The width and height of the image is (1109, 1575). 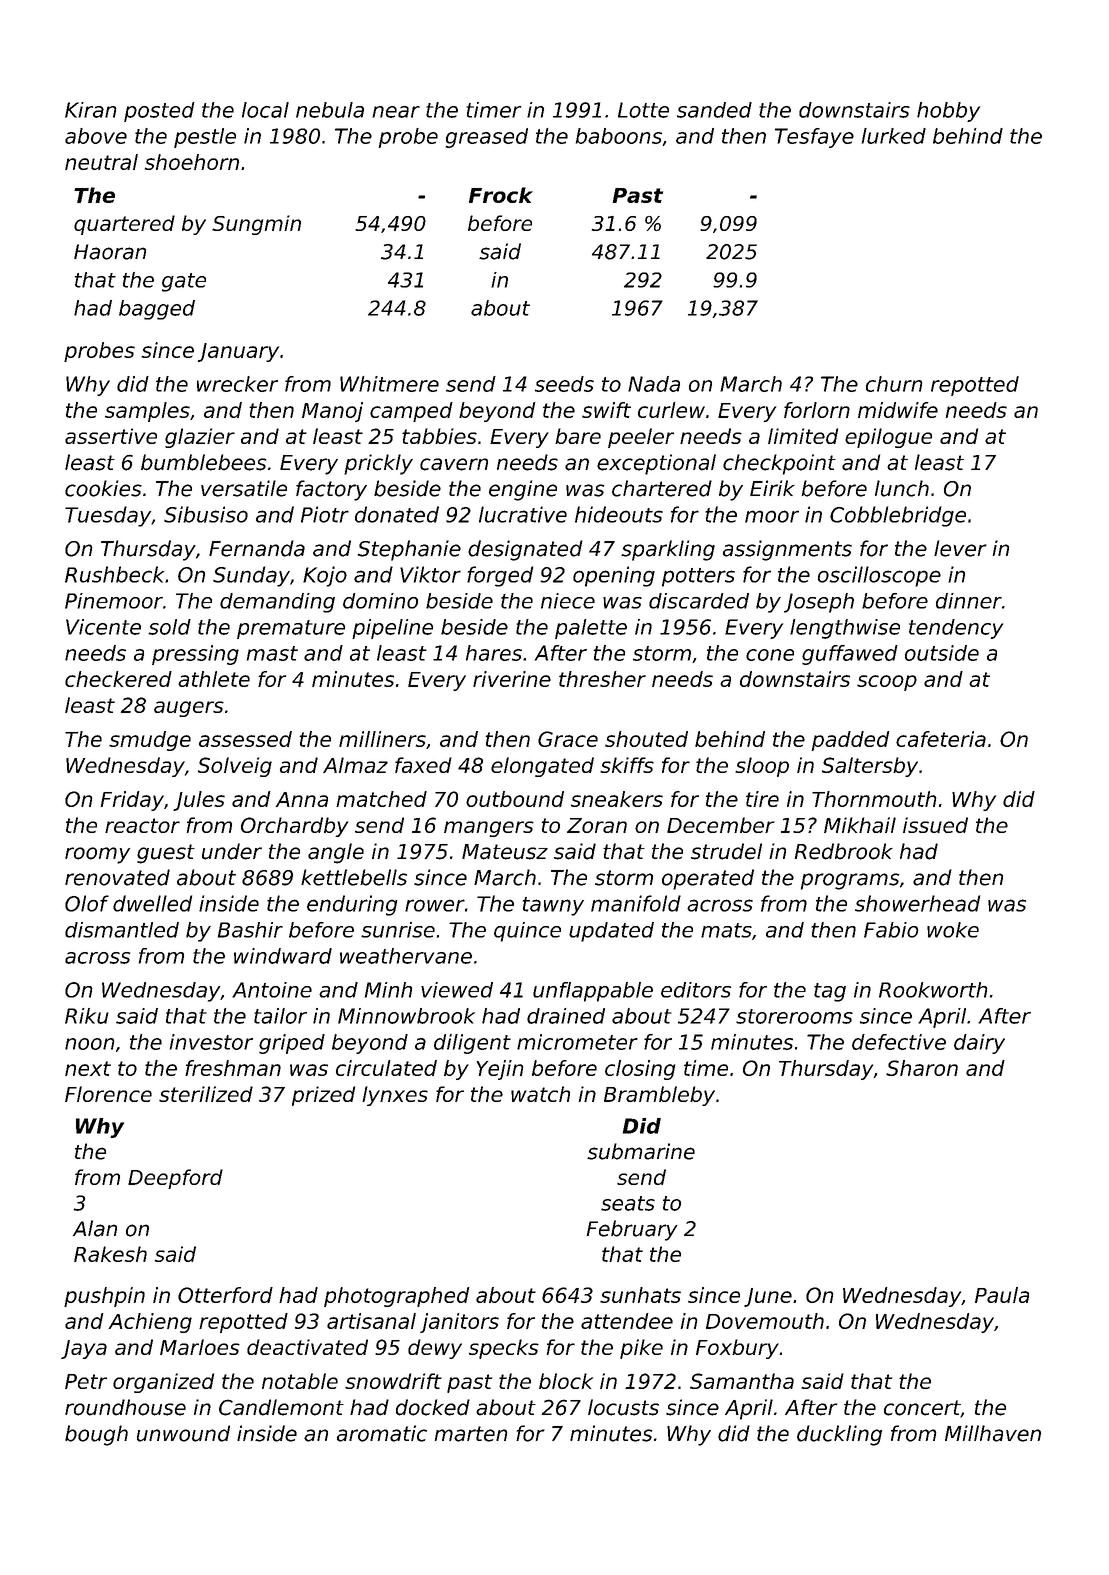 I want to click on quartered, so click(x=124, y=225).
